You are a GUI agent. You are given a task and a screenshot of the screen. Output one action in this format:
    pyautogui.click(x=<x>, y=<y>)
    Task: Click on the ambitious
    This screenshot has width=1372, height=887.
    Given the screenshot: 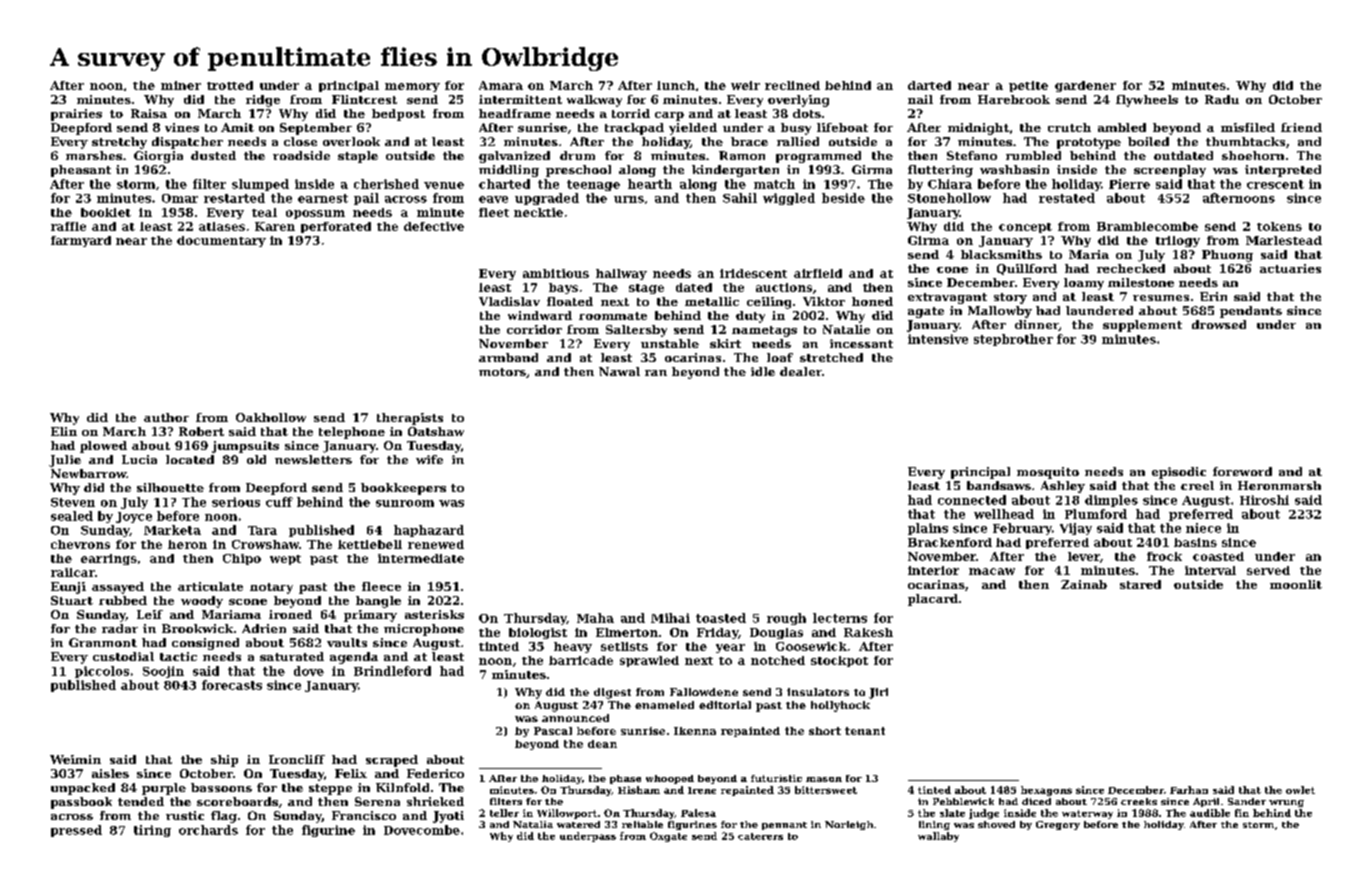 What is the action you would take?
    pyautogui.click(x=556, y=273)
